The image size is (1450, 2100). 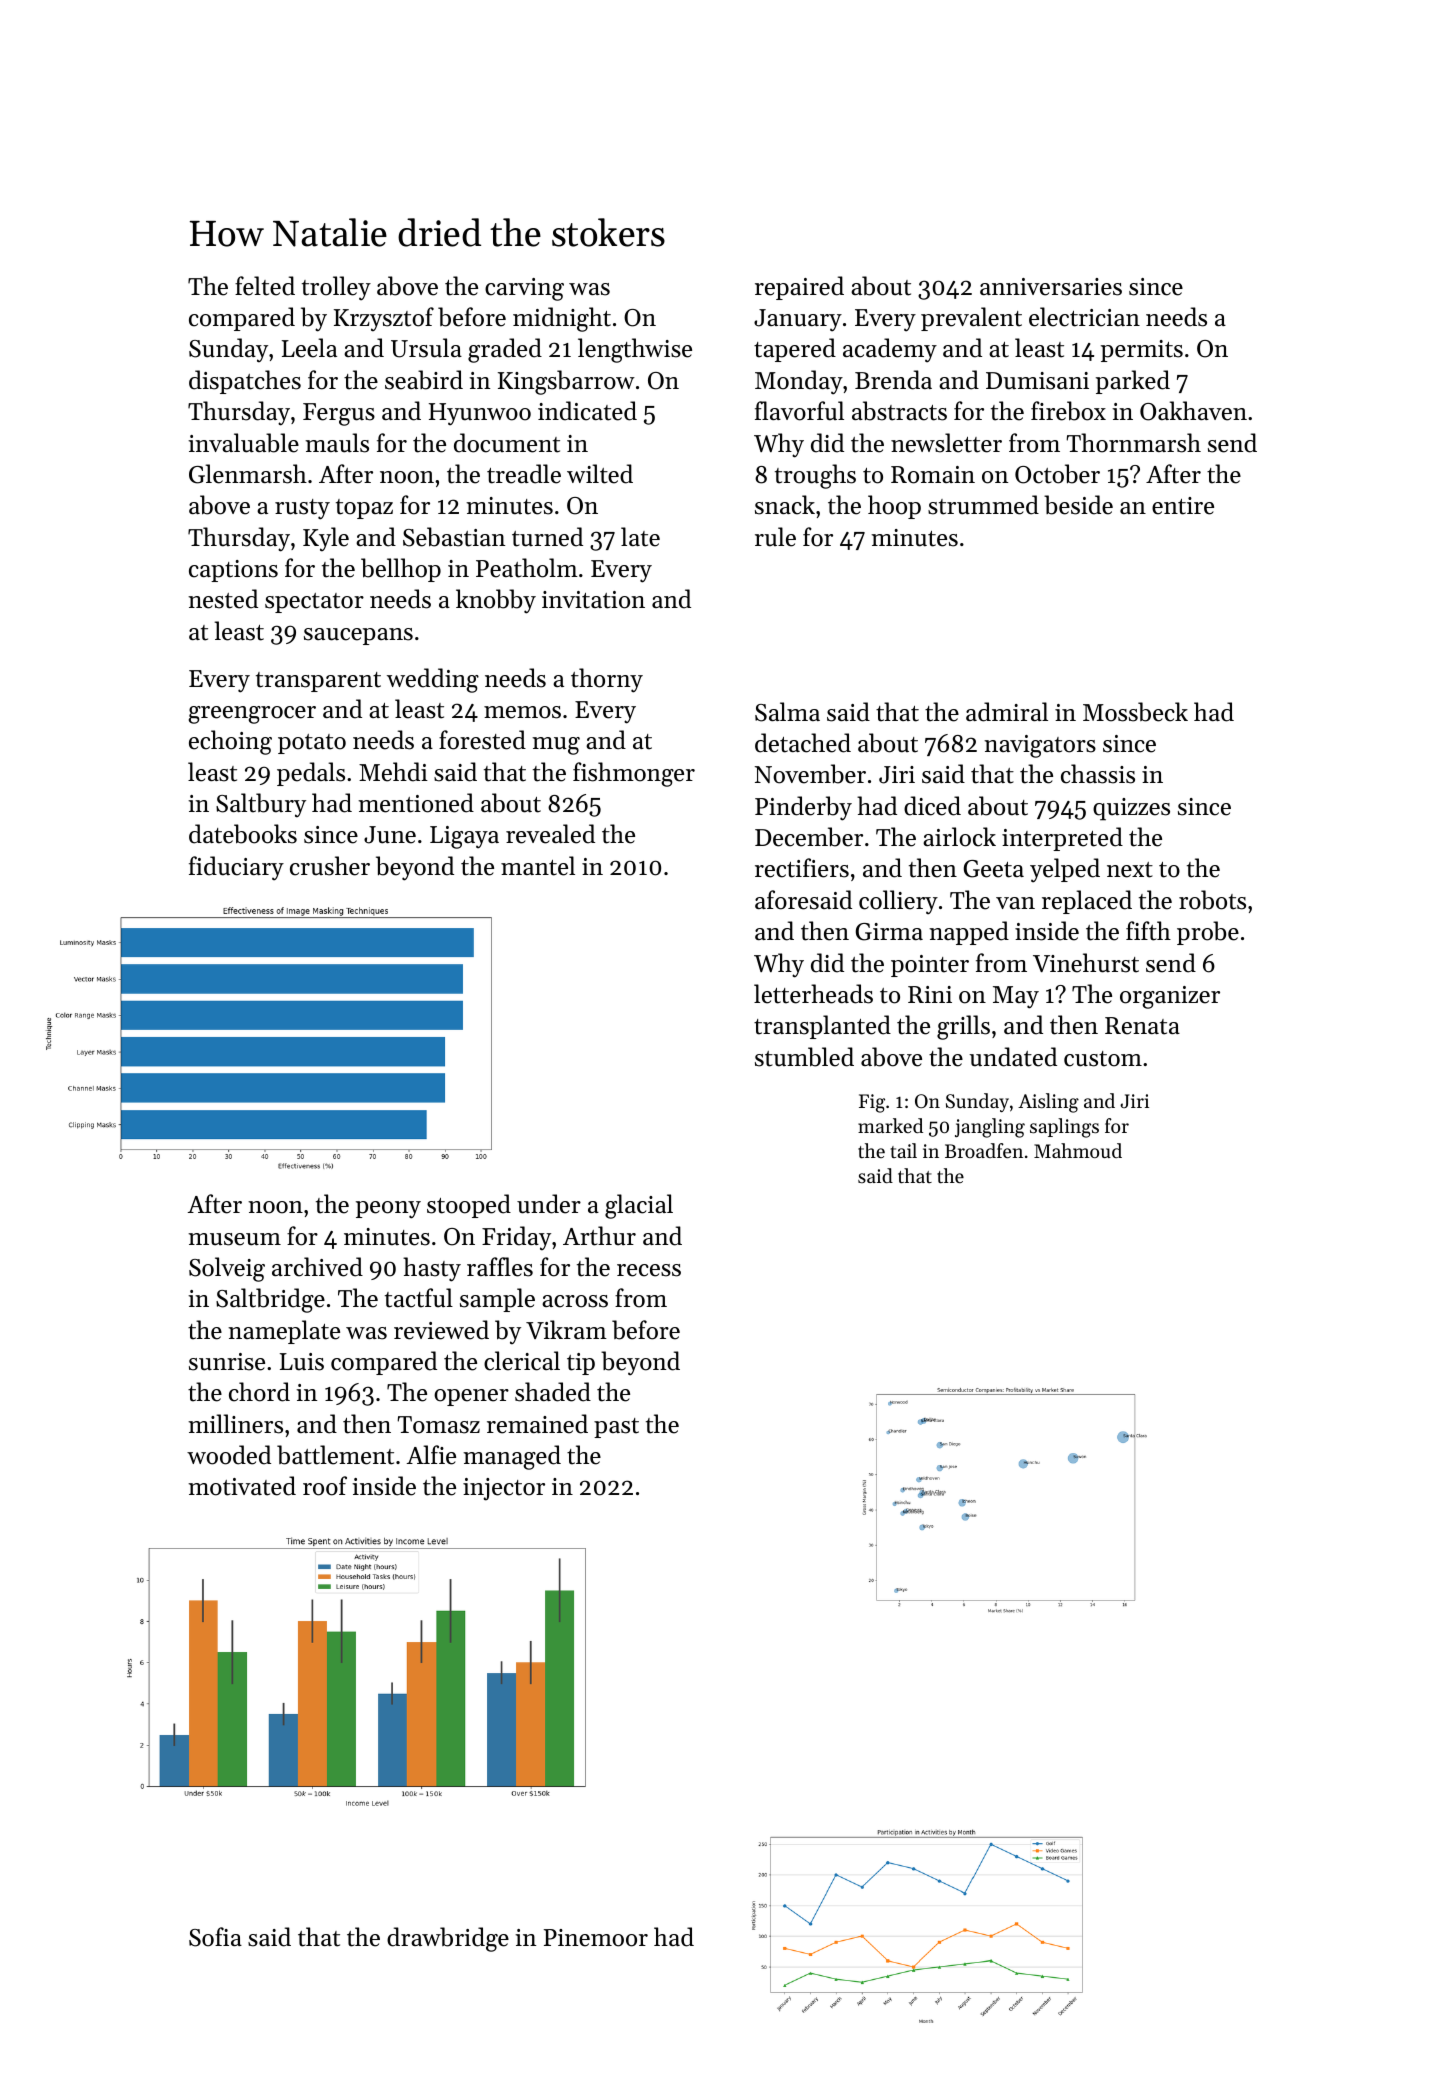 What do you see at coordinates (1051, 287) in the screenshot?
I see `anniversaries` at bounding box center [1051, 287].
